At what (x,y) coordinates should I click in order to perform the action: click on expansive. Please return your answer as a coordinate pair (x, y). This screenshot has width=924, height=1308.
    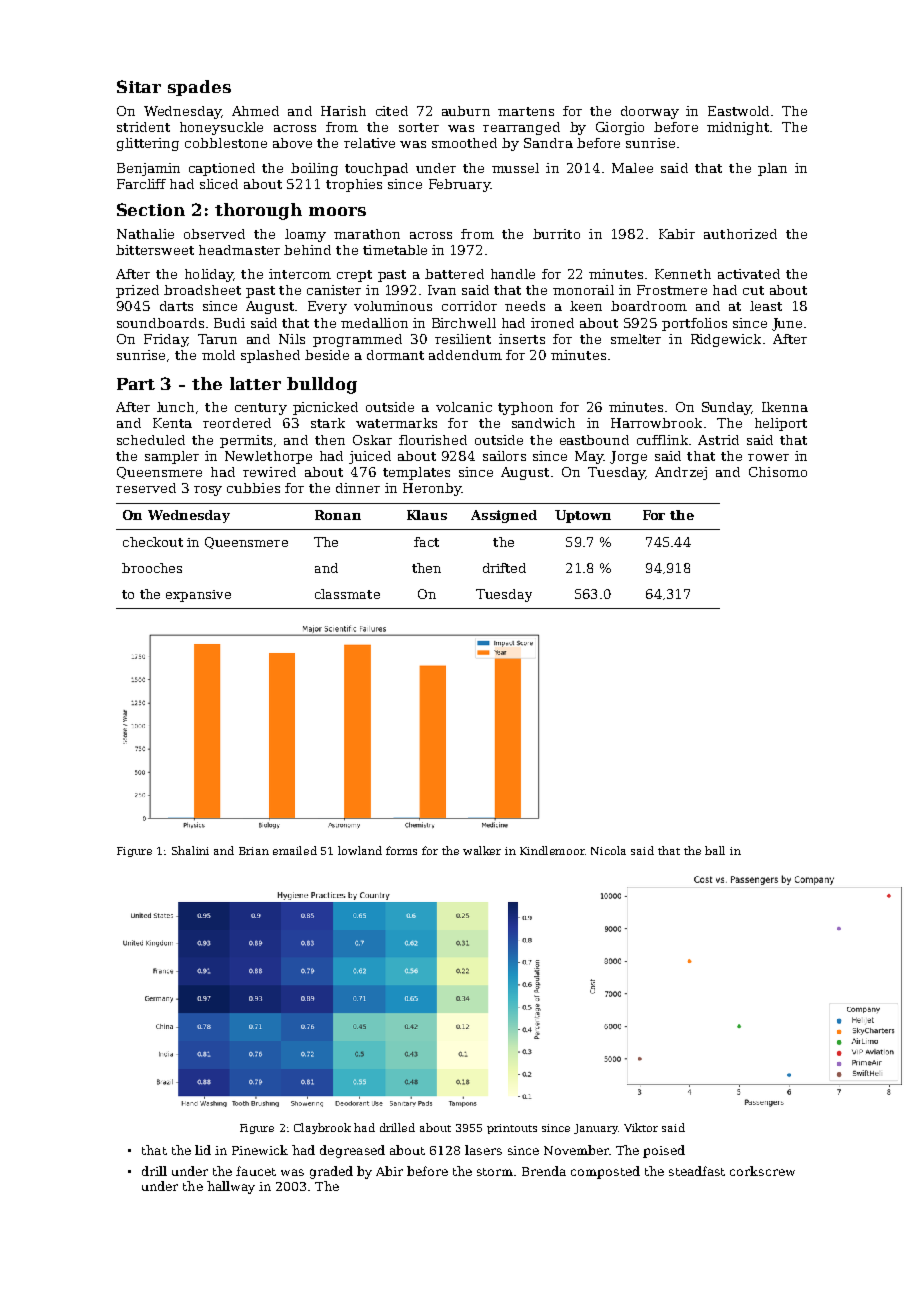
    Looking at the image, I should click on (198, 596).
